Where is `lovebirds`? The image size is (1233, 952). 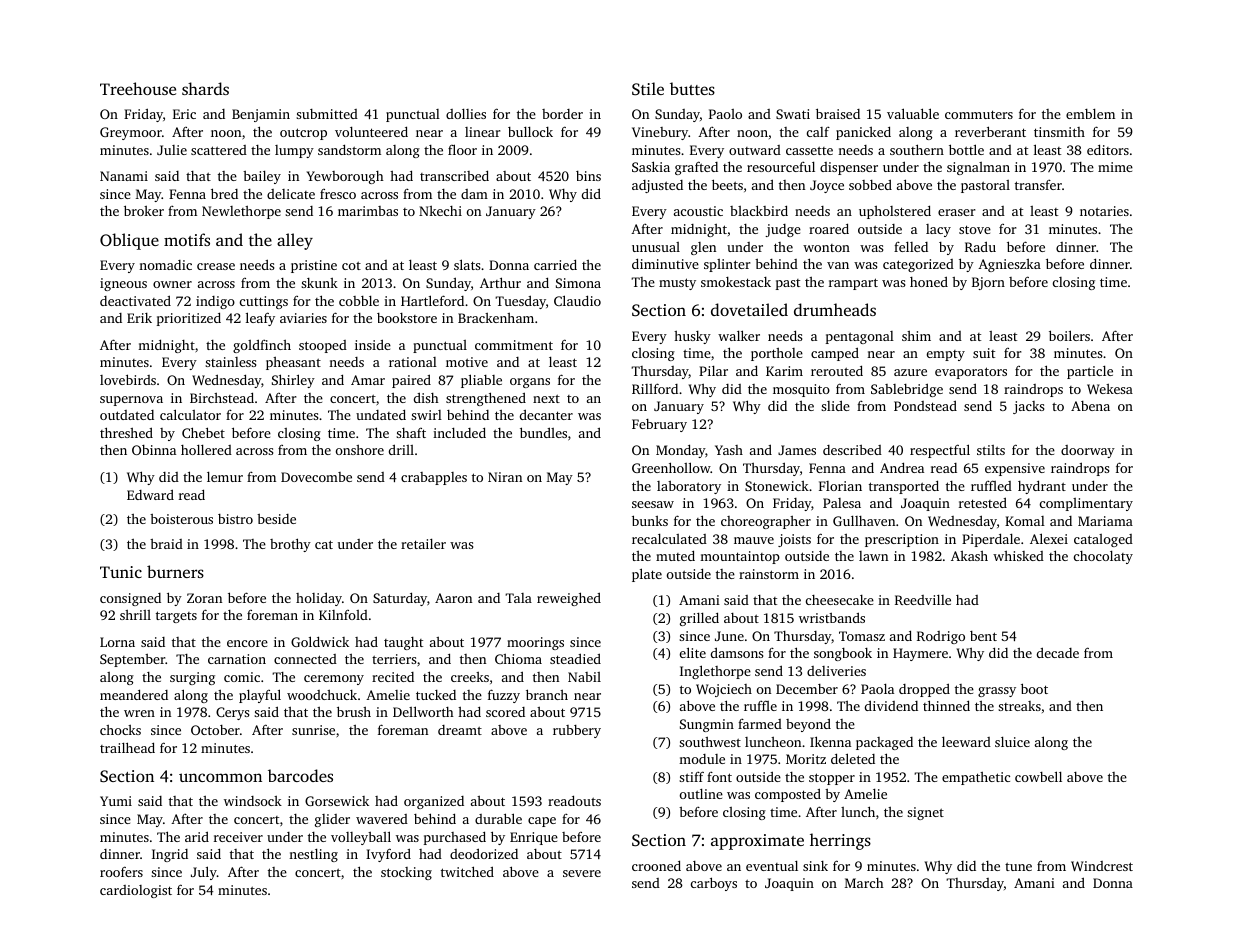 lovebirds is located at coordinates (128, 379).
